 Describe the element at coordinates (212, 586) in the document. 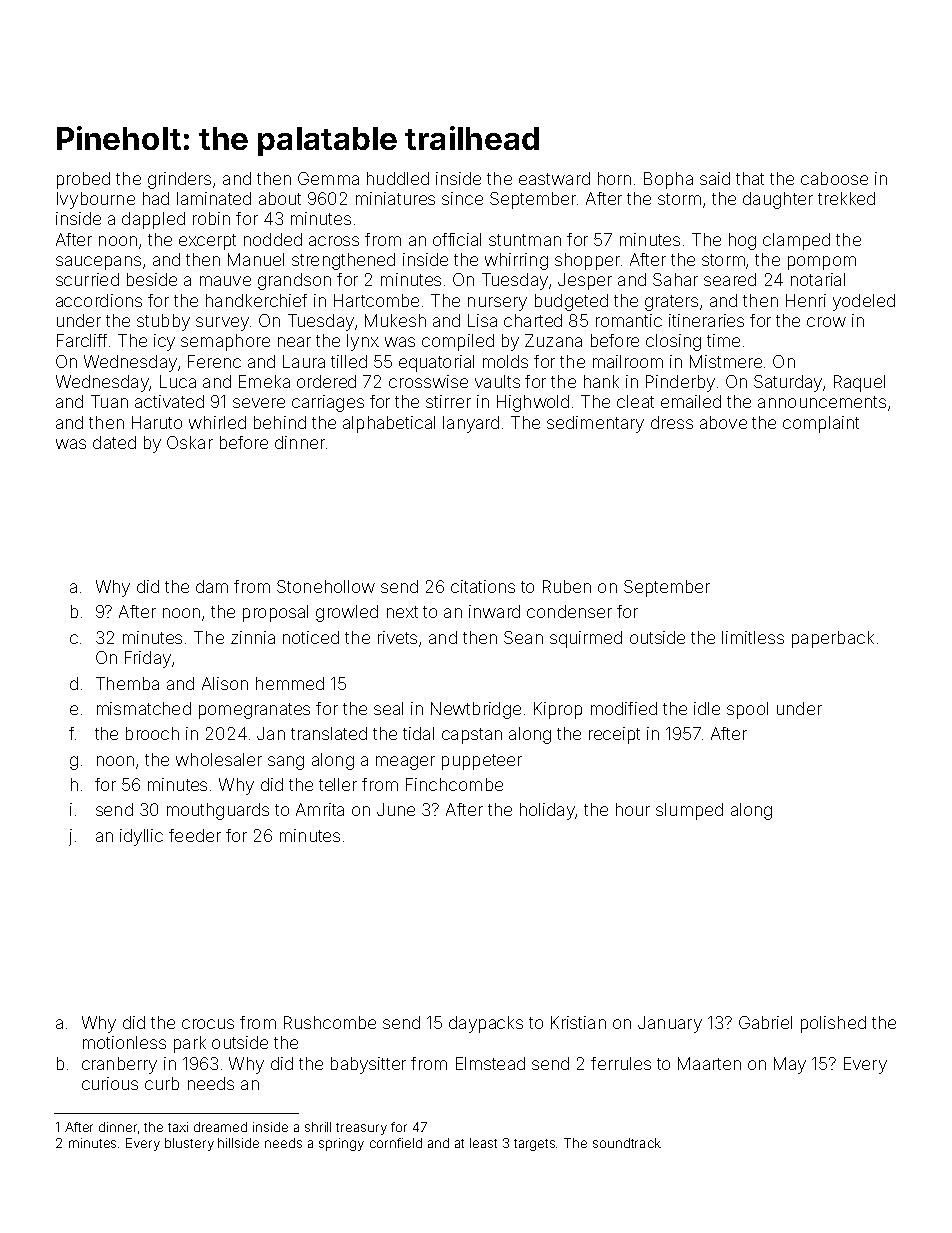

I see `dam` at that location.
